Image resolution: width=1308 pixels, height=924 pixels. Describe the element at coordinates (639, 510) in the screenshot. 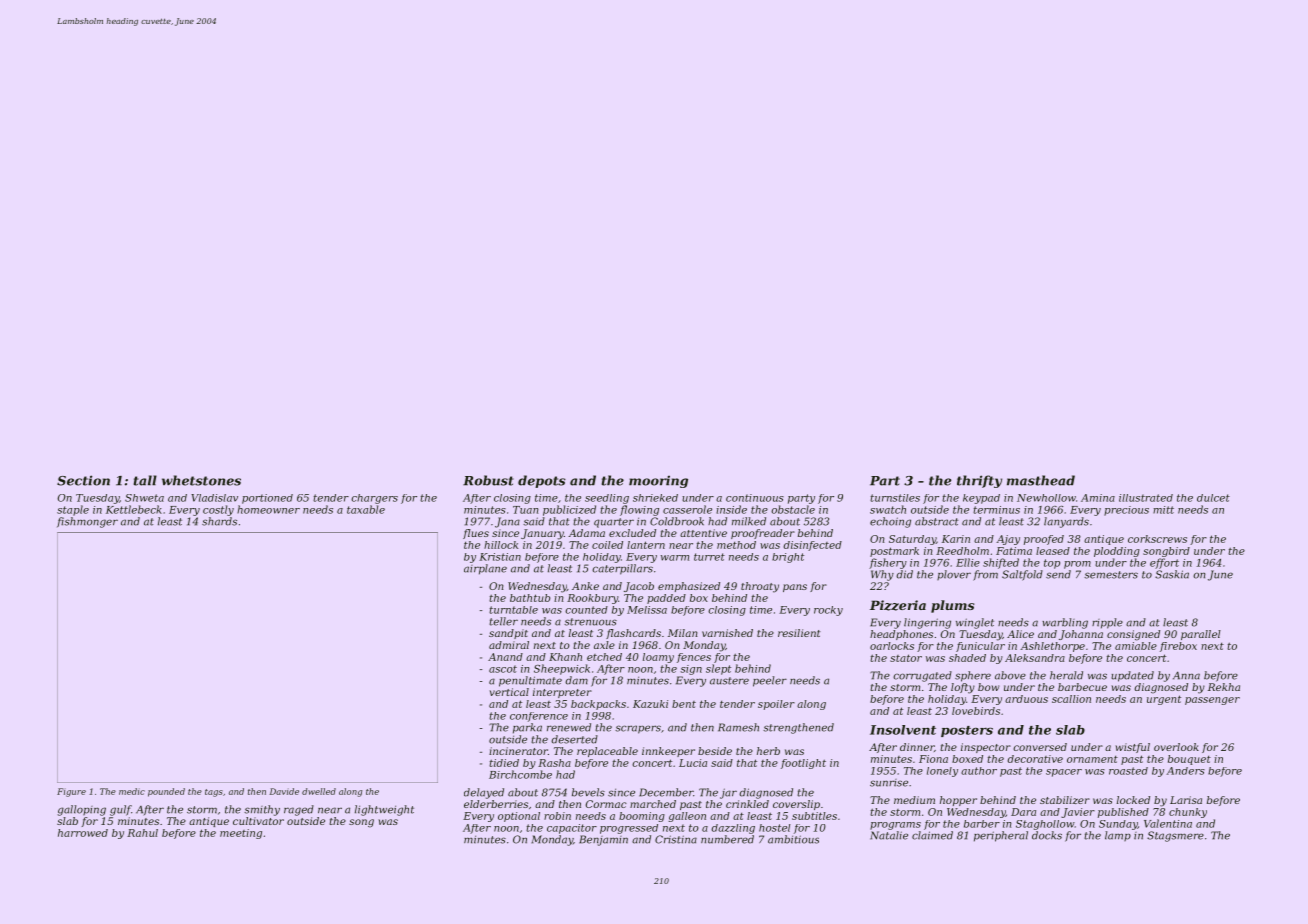

I see `flowing` at that location.
